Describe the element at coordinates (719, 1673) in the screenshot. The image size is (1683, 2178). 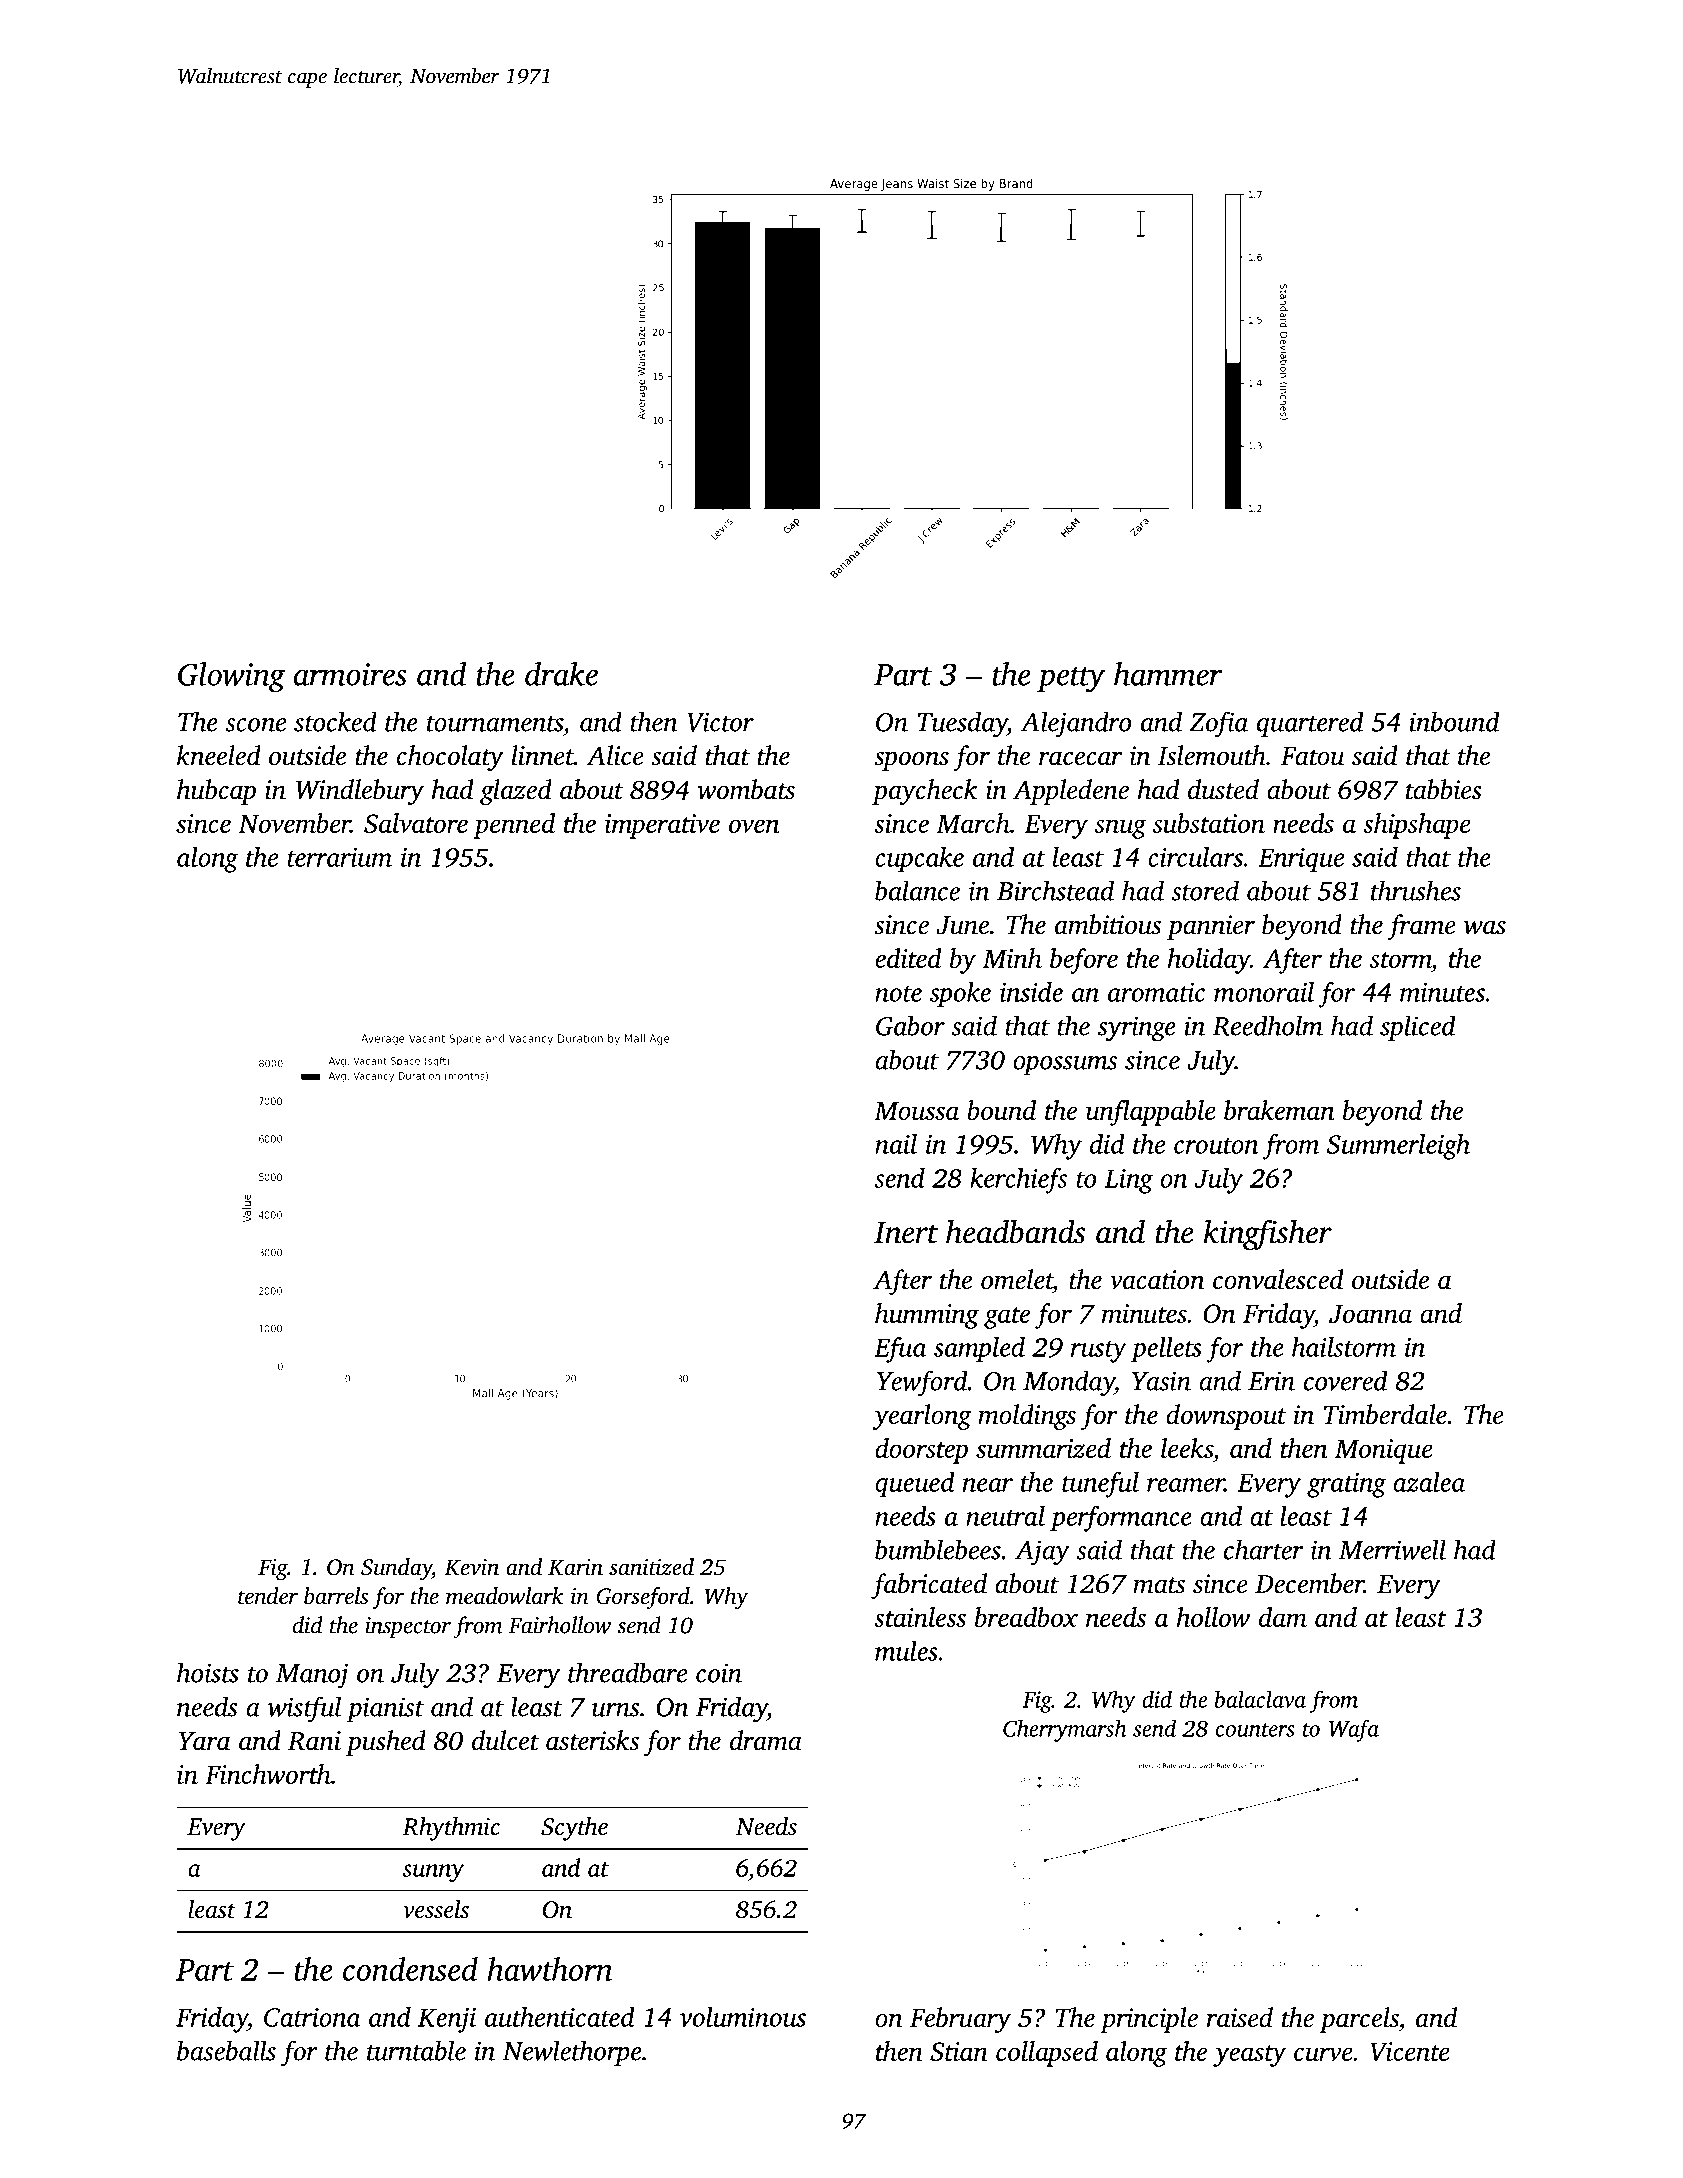
I see `coin` at that location.
